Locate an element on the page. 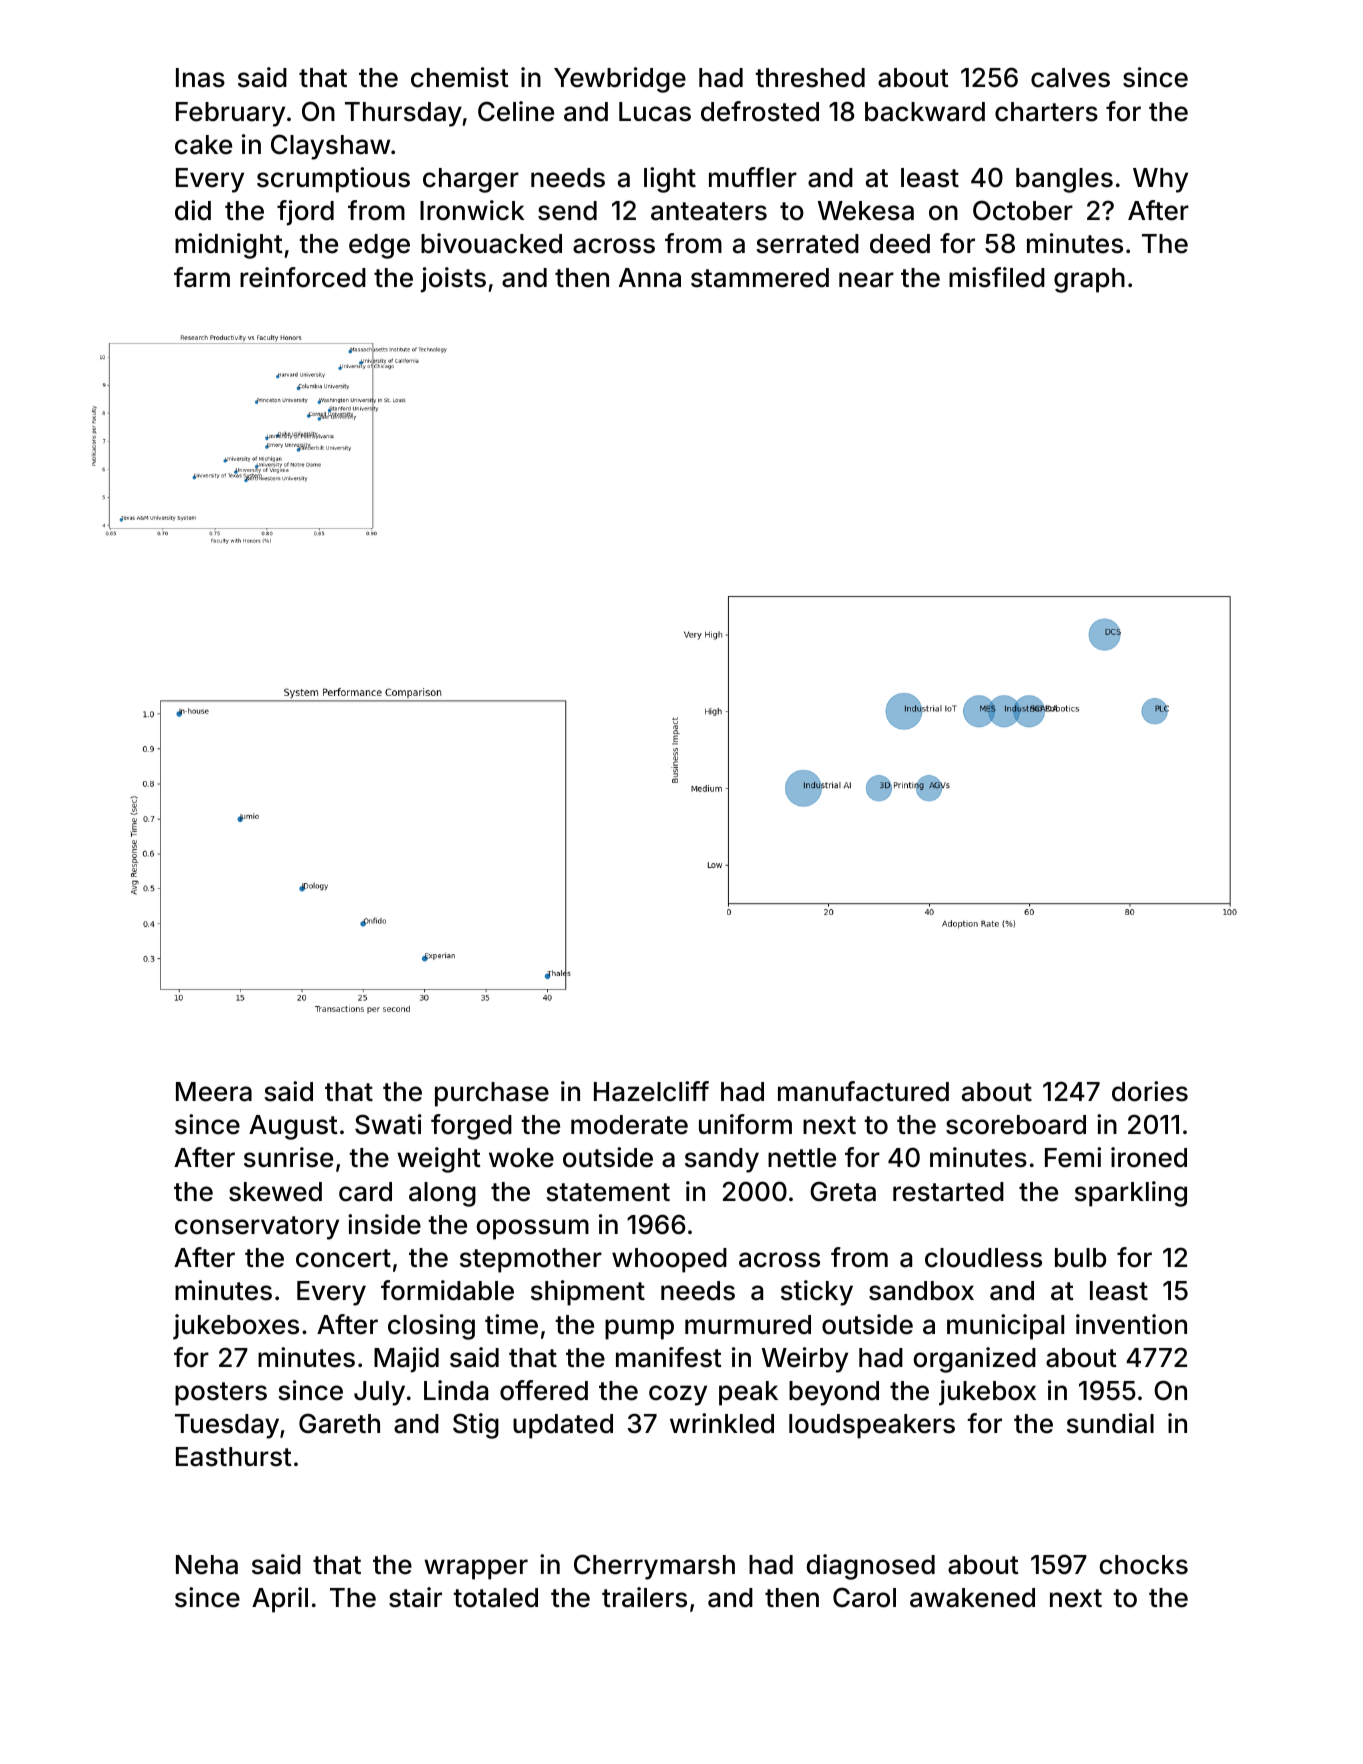 Image resolution: width=1363 pixels, height=1764 pixels. joists is located at coordinates (453, 280).
